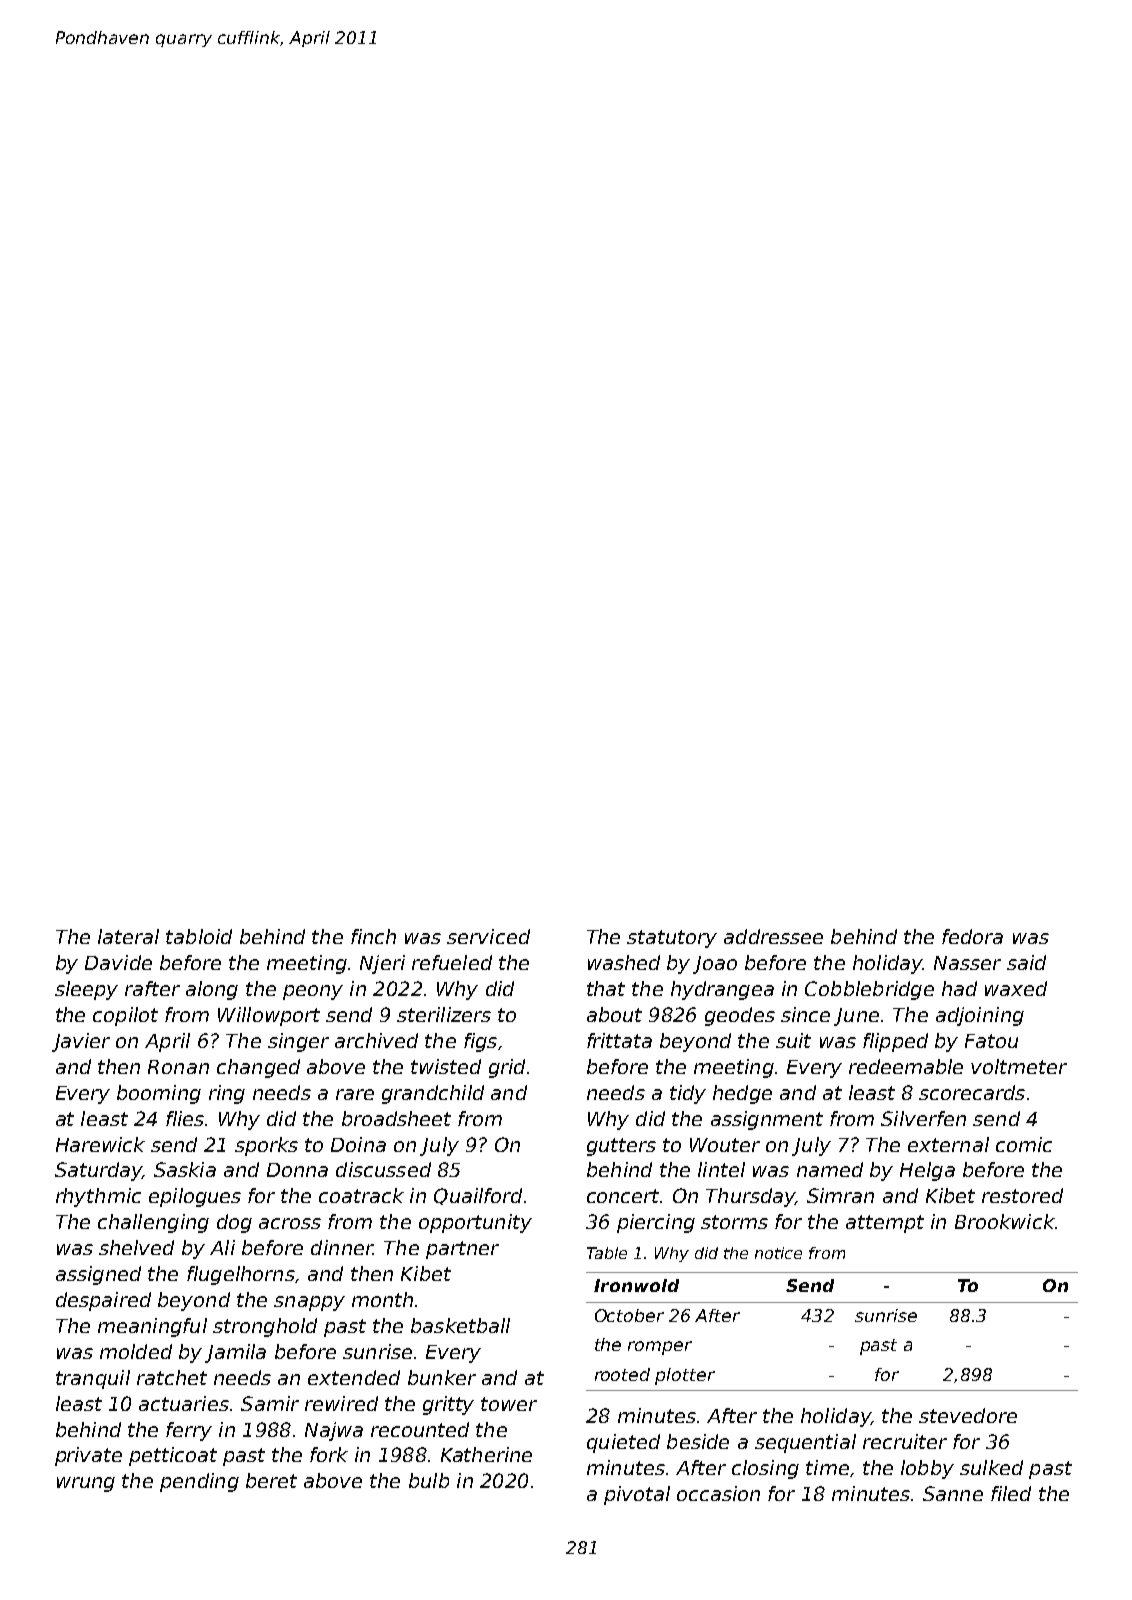 This screenshot has width=1132, height=1600. Describe the element at coordinates (793, 1040) in the screenshot. I see `suit` at that location.
